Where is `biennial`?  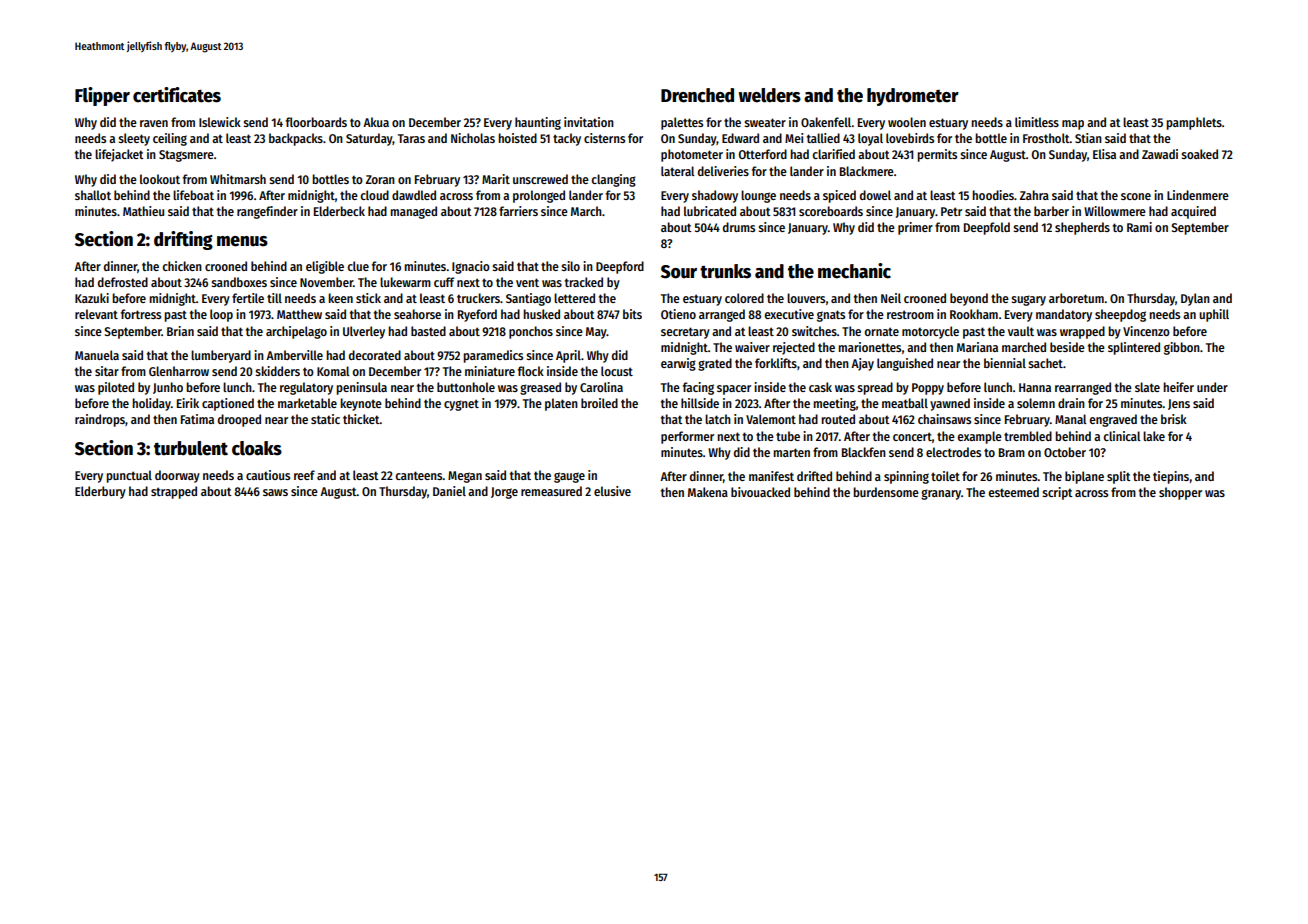
biennial is located at coordinates (1005, 363).
